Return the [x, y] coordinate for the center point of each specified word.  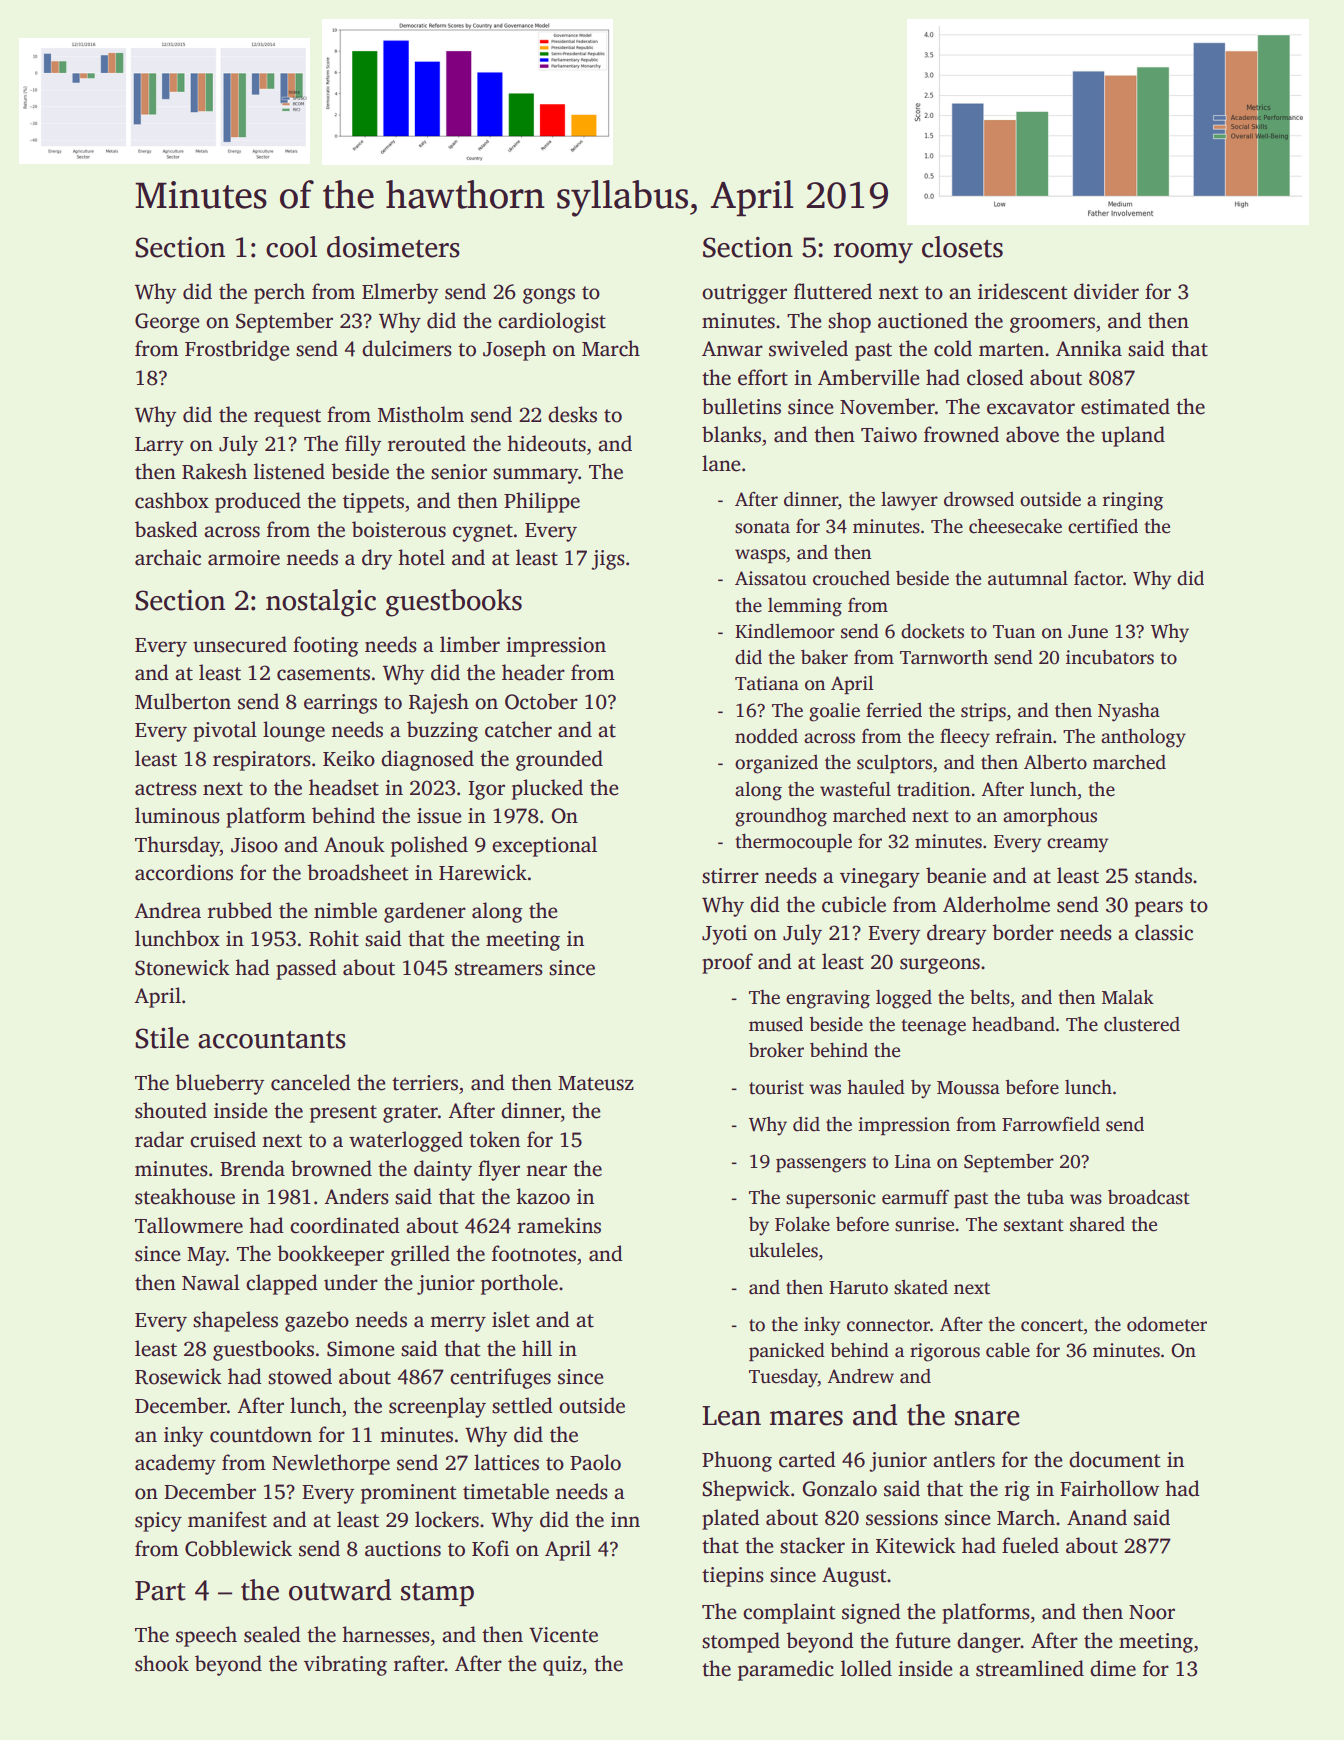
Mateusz [596, 1083]
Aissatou [770, 578]
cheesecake [1015, 526]
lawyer [909, 501]
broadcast [1149, 1197]
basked [166, 529]
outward [340, 1590]
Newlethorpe [331, 1464]
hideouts [546, 443]
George [167, 323]
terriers [425, 1083]
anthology [1143, 738]
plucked [547, 789]
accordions [184, 872]
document [1114, 1459]
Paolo [595, 1462]
